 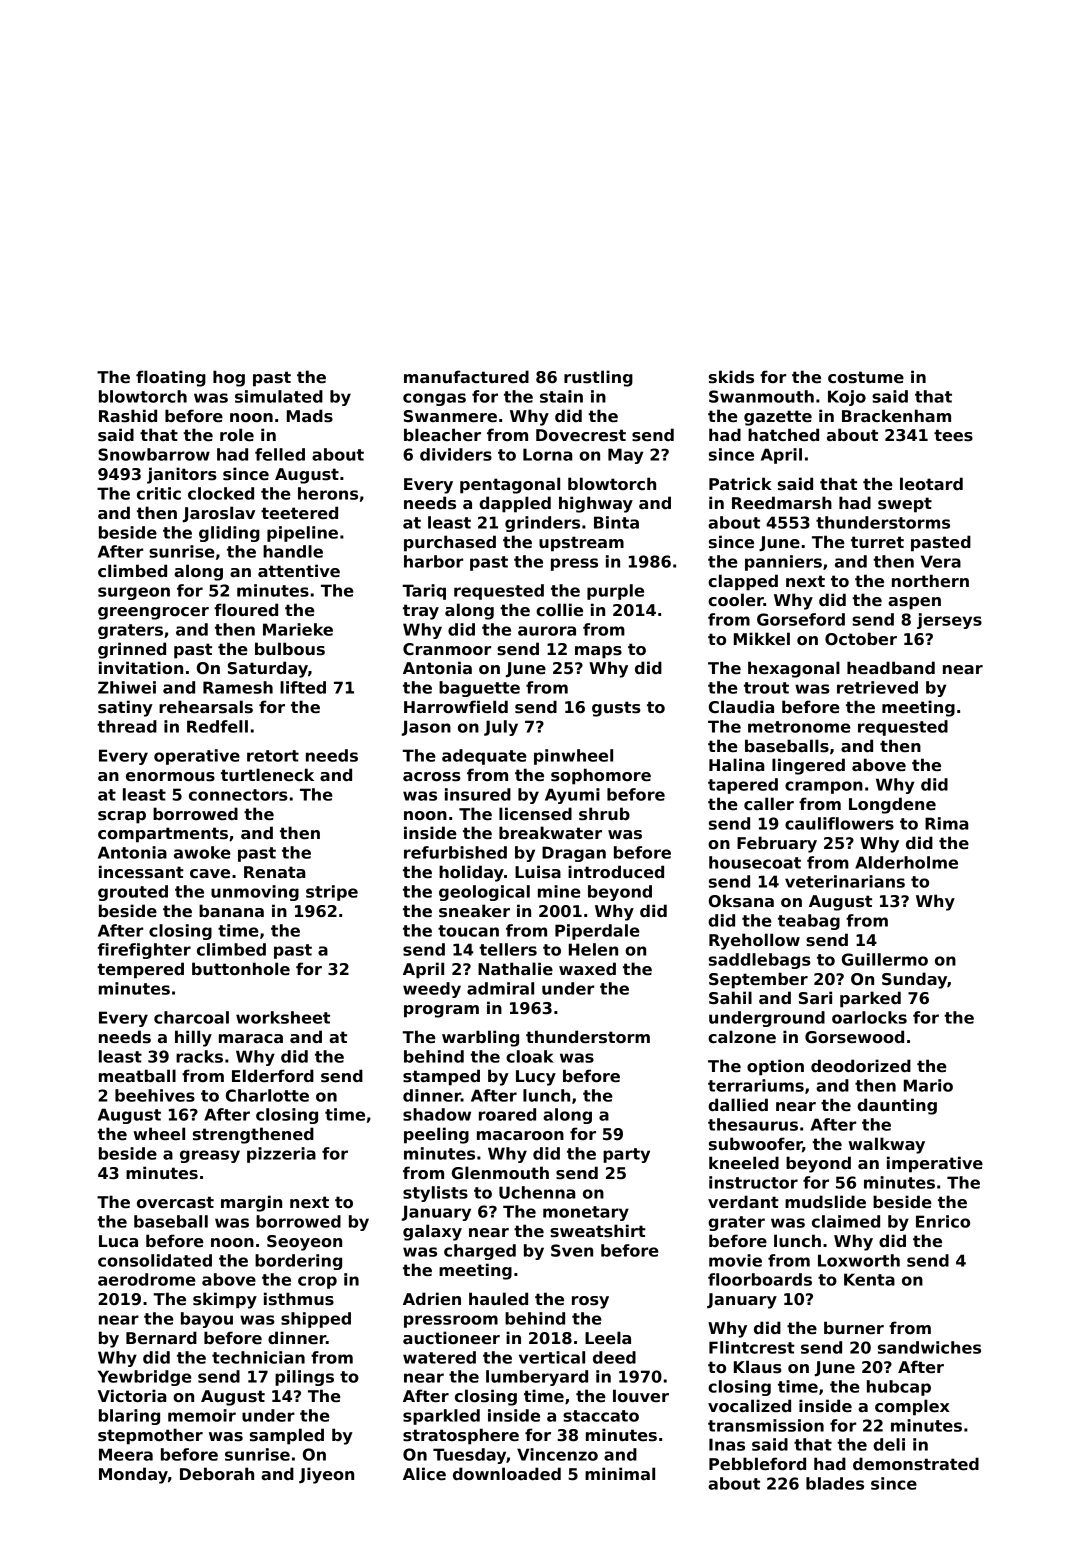 What do you see at coordinates (782, 503) in the image?
I see `Reedmarsh` at bounding box center [782, 503].
